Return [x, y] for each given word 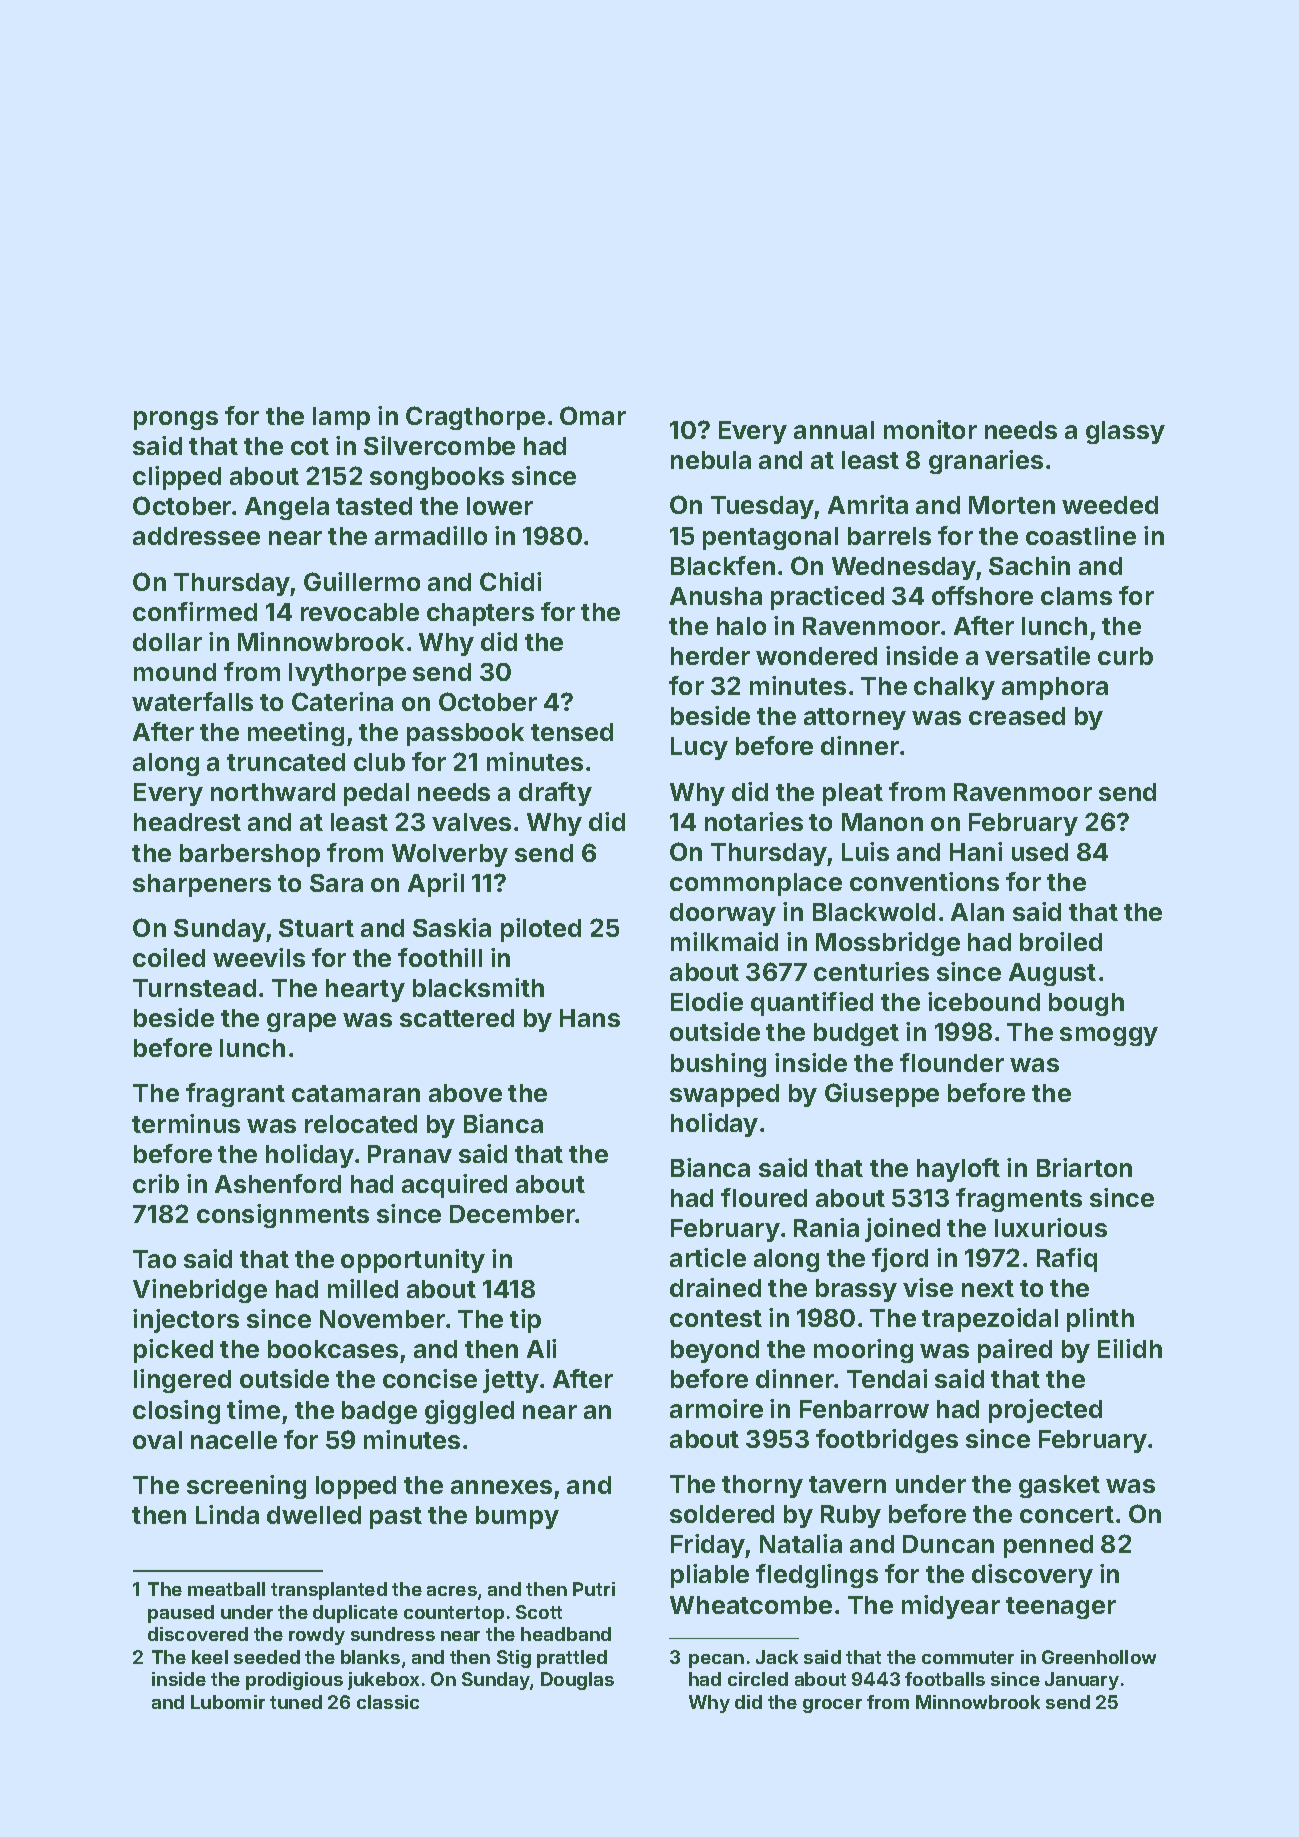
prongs [176, 420]
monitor [930, 429]
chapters [480, 614]
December [512, 1214]
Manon [882, 822]
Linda [227, 1514]
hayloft [958, 1170]
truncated [286, 762]
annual [834, 430]
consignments [283, 1216]
